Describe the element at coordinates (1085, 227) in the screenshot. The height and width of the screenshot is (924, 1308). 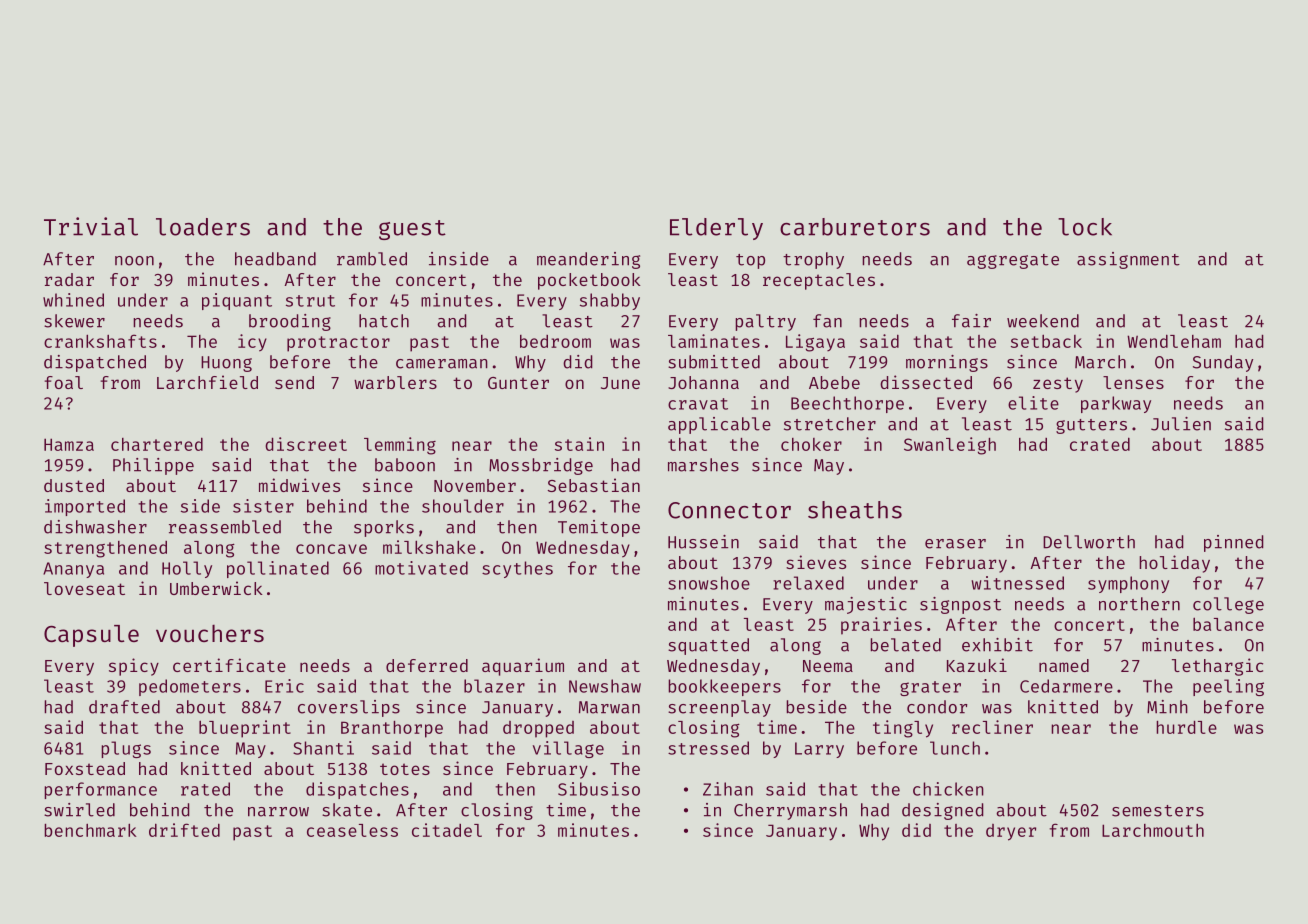
I see `lock` at that location.
